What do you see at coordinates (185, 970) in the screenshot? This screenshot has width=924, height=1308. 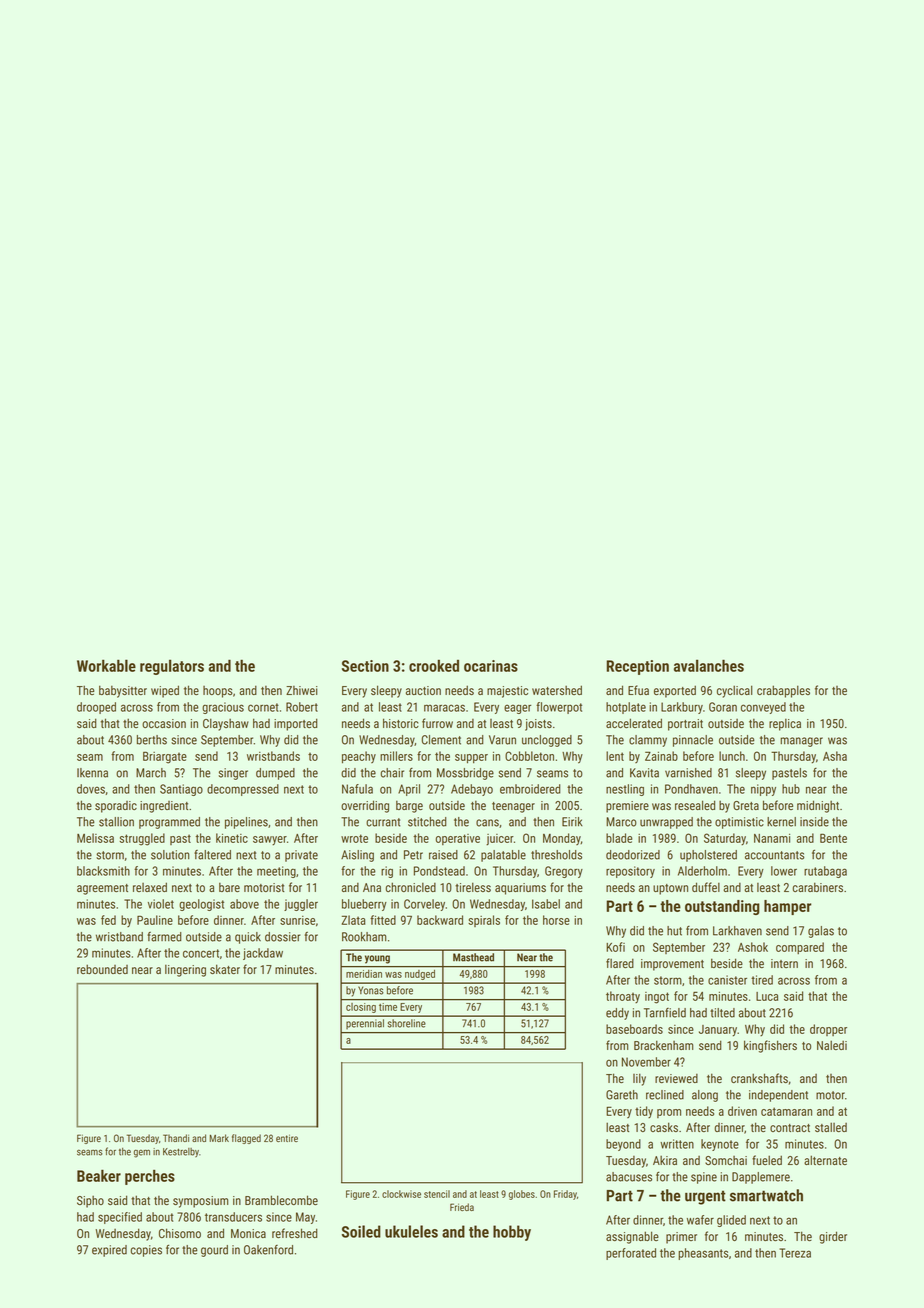 I see `lingering` at bounding box center [185, 970].
